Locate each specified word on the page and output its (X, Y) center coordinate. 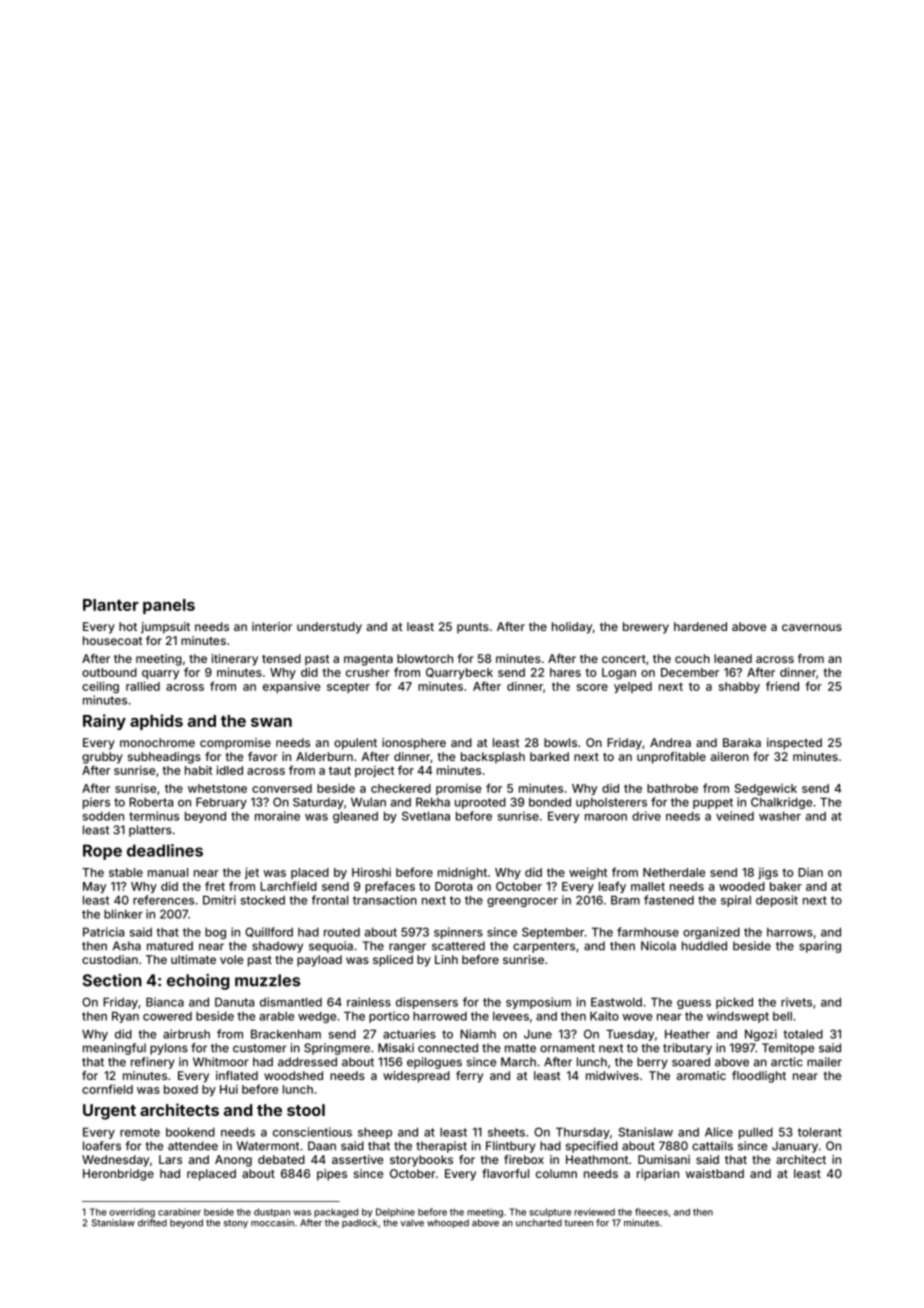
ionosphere (414, 744)
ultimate (193, 959)
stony (236, 1224)
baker (786, 886)
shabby (739, 687)
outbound (109, 672)
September (553, 933)
